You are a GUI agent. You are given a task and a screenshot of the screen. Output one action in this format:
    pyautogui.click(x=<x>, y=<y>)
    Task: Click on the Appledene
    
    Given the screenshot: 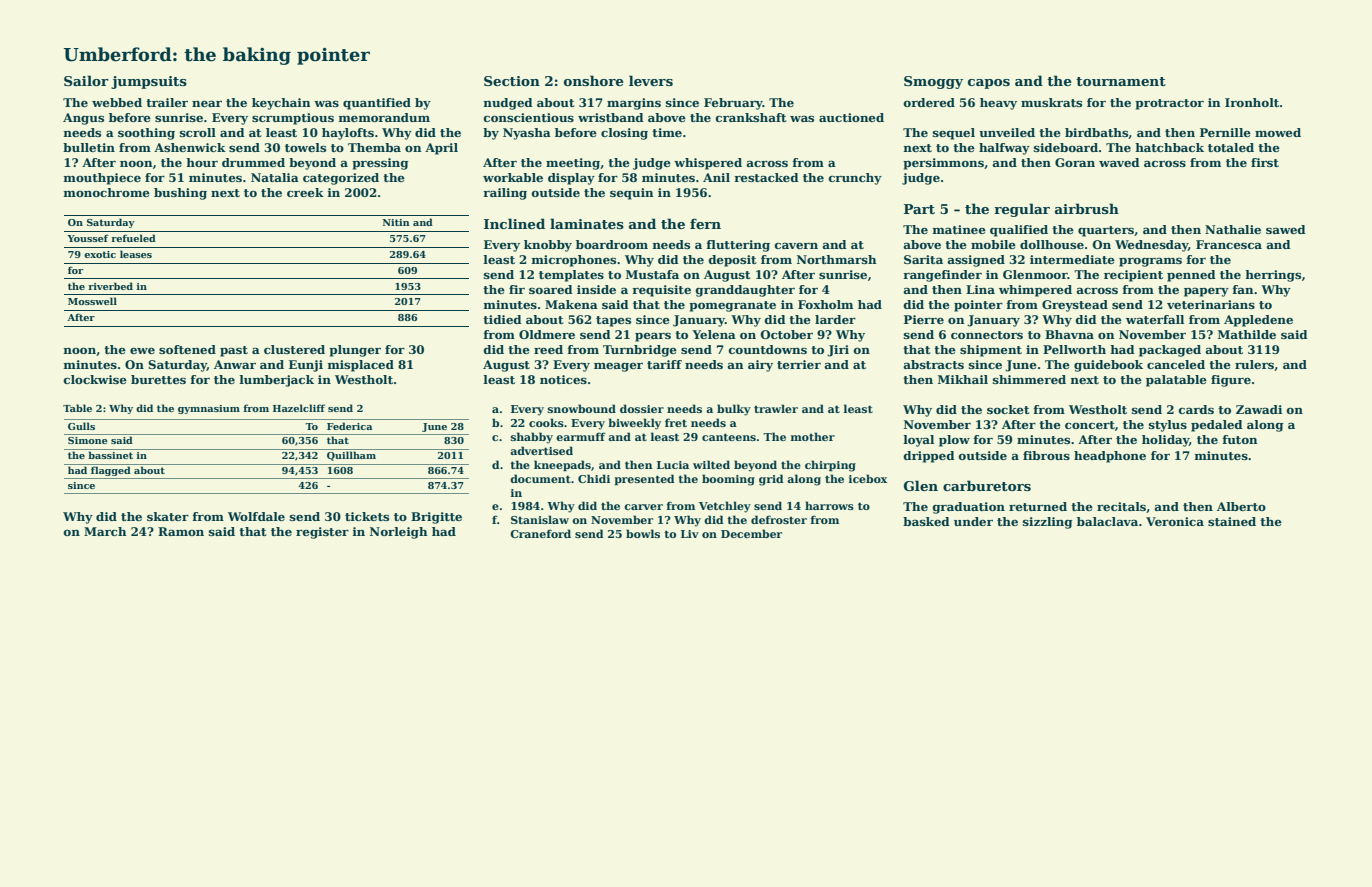 What is the action you would take?
    pyautogui.click(x=1258, y=321)
